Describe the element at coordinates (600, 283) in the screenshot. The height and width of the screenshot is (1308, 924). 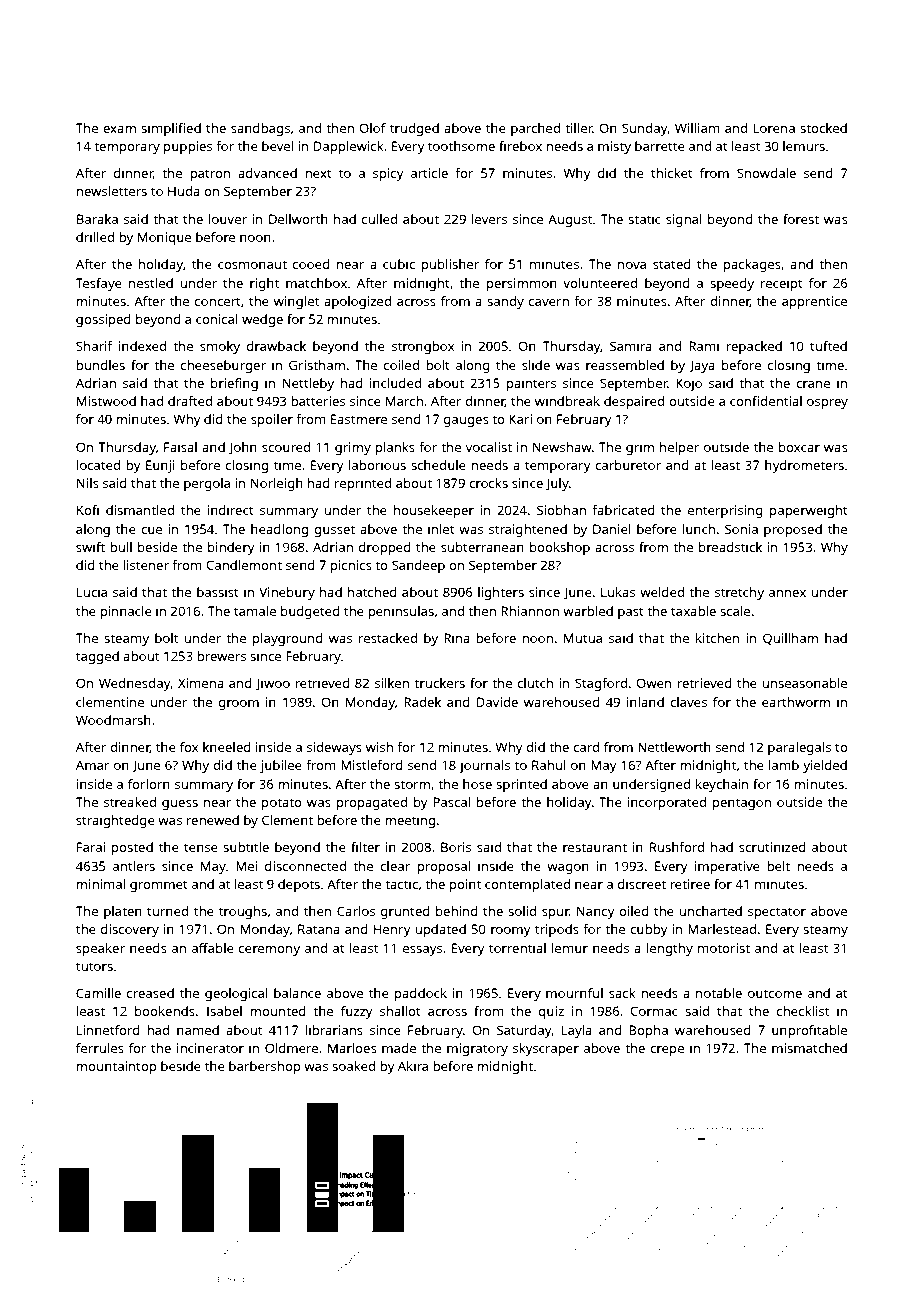
I see `volunteered` at that location.
